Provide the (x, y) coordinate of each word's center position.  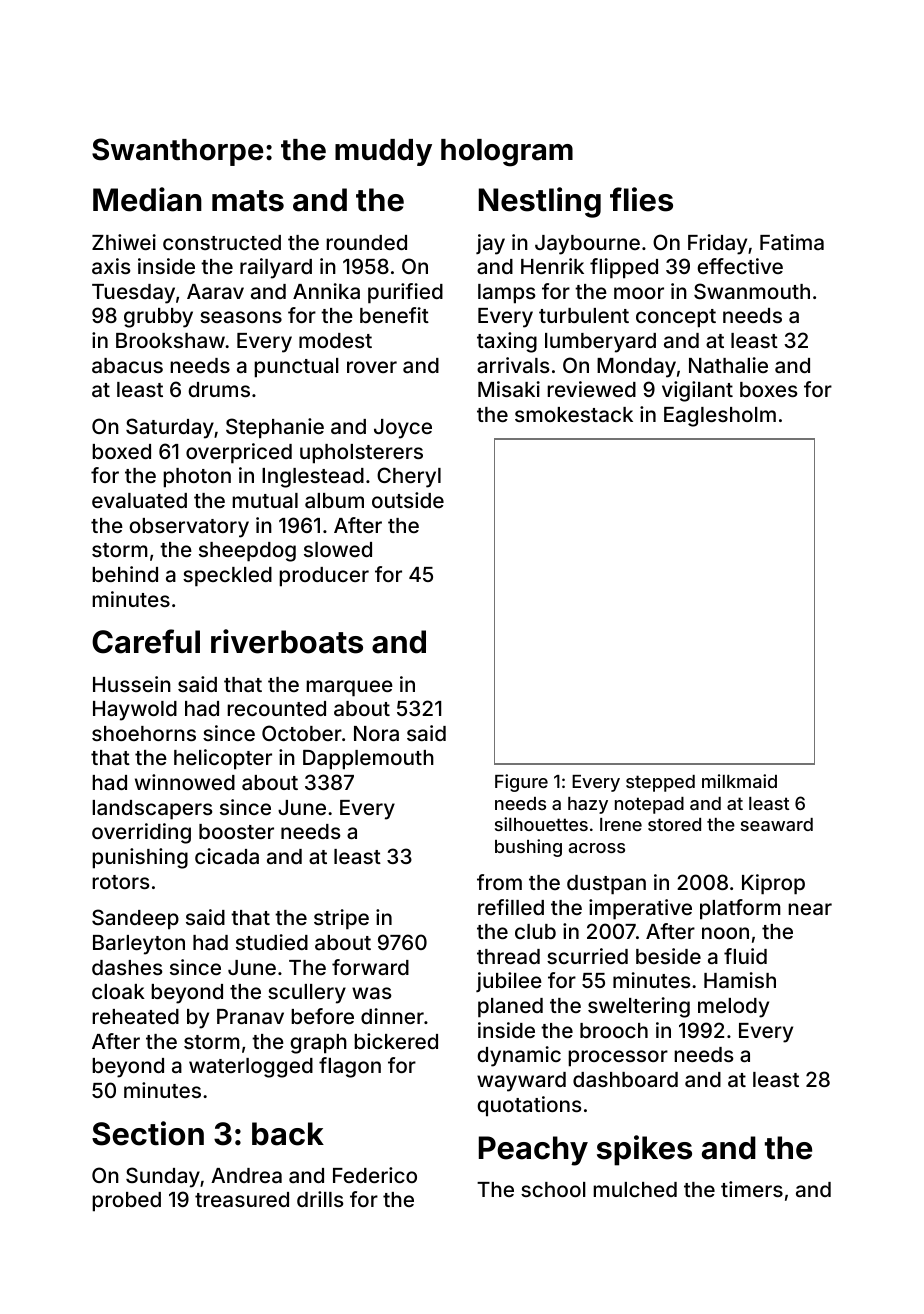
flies (641, 199)
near (810, 909)
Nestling (540, 202)
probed (126, 1202)
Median (147, 199)
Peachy (533, 1151)
